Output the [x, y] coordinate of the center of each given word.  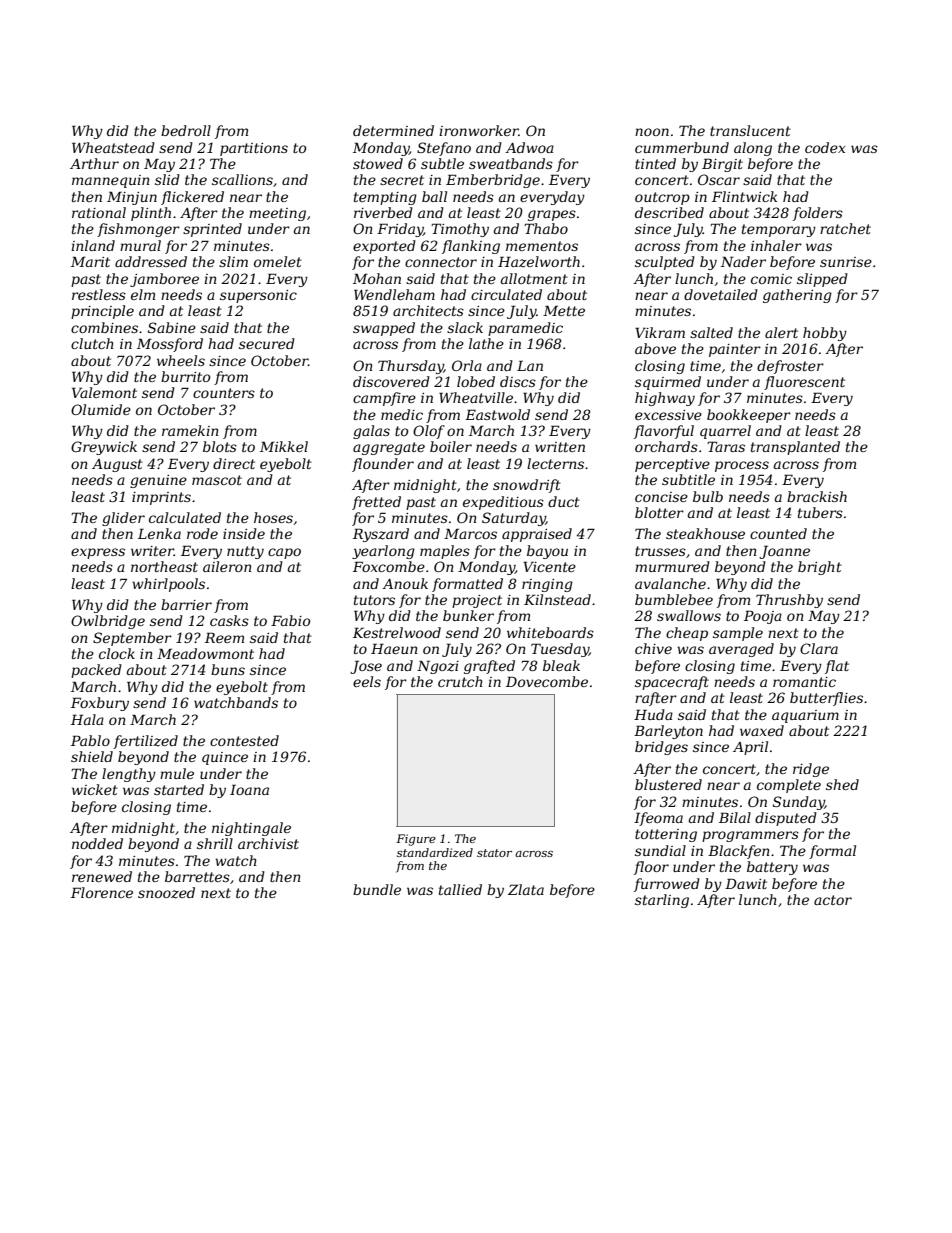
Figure [416, 840]
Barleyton [668, 732]
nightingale [251, 829]
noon [652, 132]
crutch [460, 681]
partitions [254, 149]
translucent [750, 130]
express [98, 553]
